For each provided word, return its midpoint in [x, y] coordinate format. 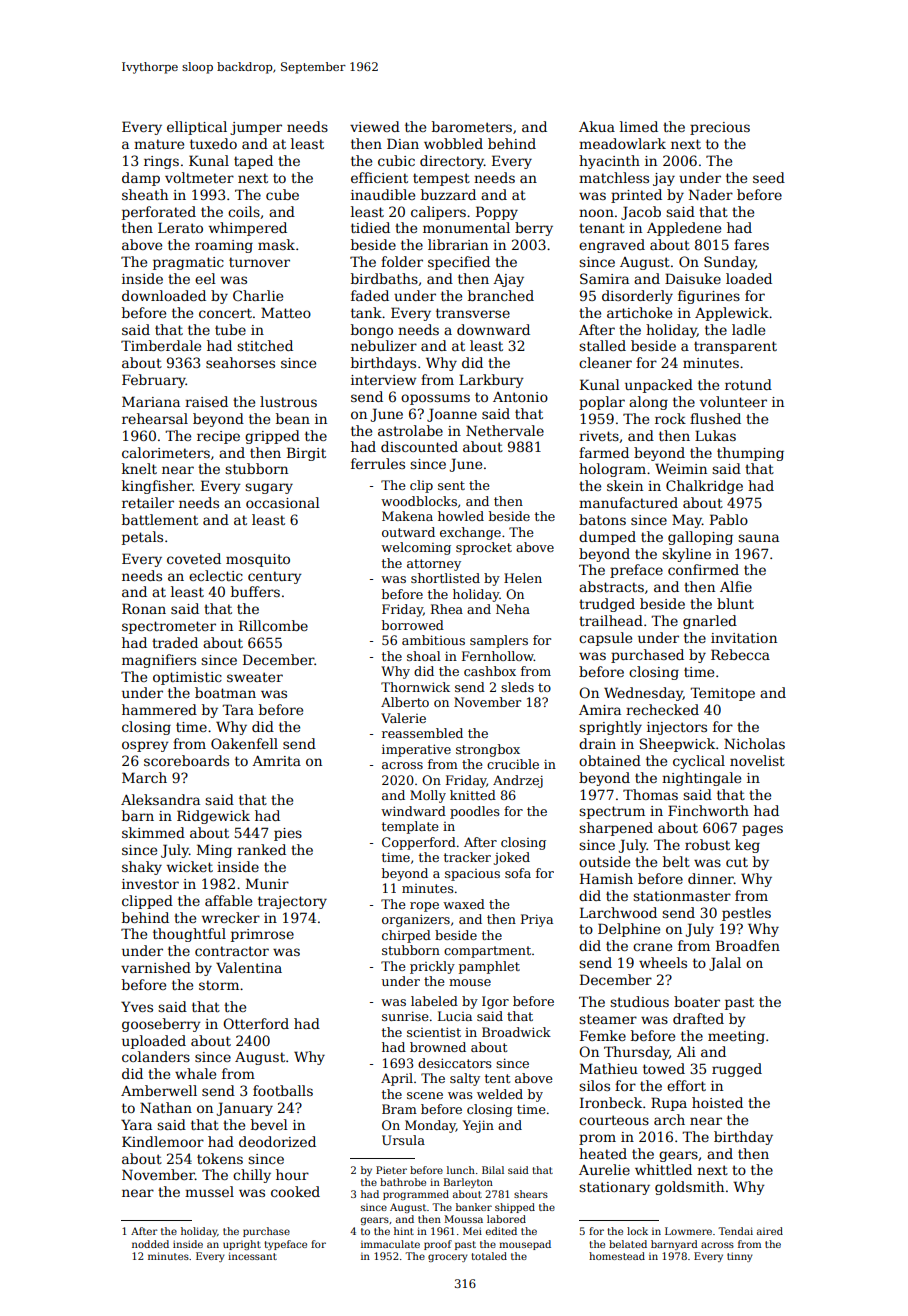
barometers [472, 126]
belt [676, 861]
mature [159, 144]
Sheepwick [677, 745]
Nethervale [505, 430]
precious [720, 128]
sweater [255, 677]
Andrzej [518, 781]
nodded [150, 1244]
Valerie [403, 718]
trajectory [292, 902]
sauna [758, 538]
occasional [283, 502]
